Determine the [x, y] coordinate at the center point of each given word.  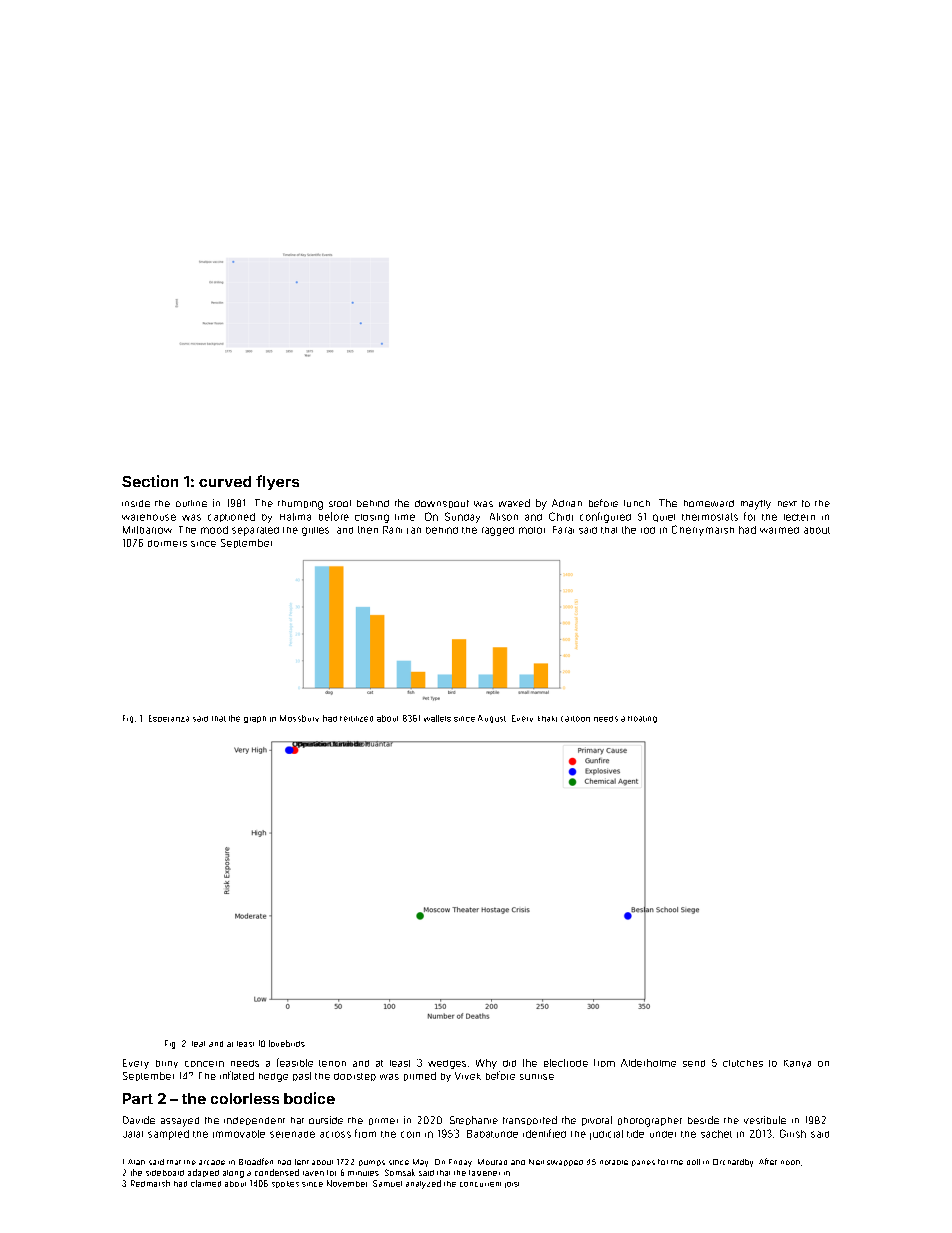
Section [150, 481]
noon [790, 1162]
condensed [277, 1172]
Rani [392, 530]
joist [512, 1185]
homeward [709, 503]
